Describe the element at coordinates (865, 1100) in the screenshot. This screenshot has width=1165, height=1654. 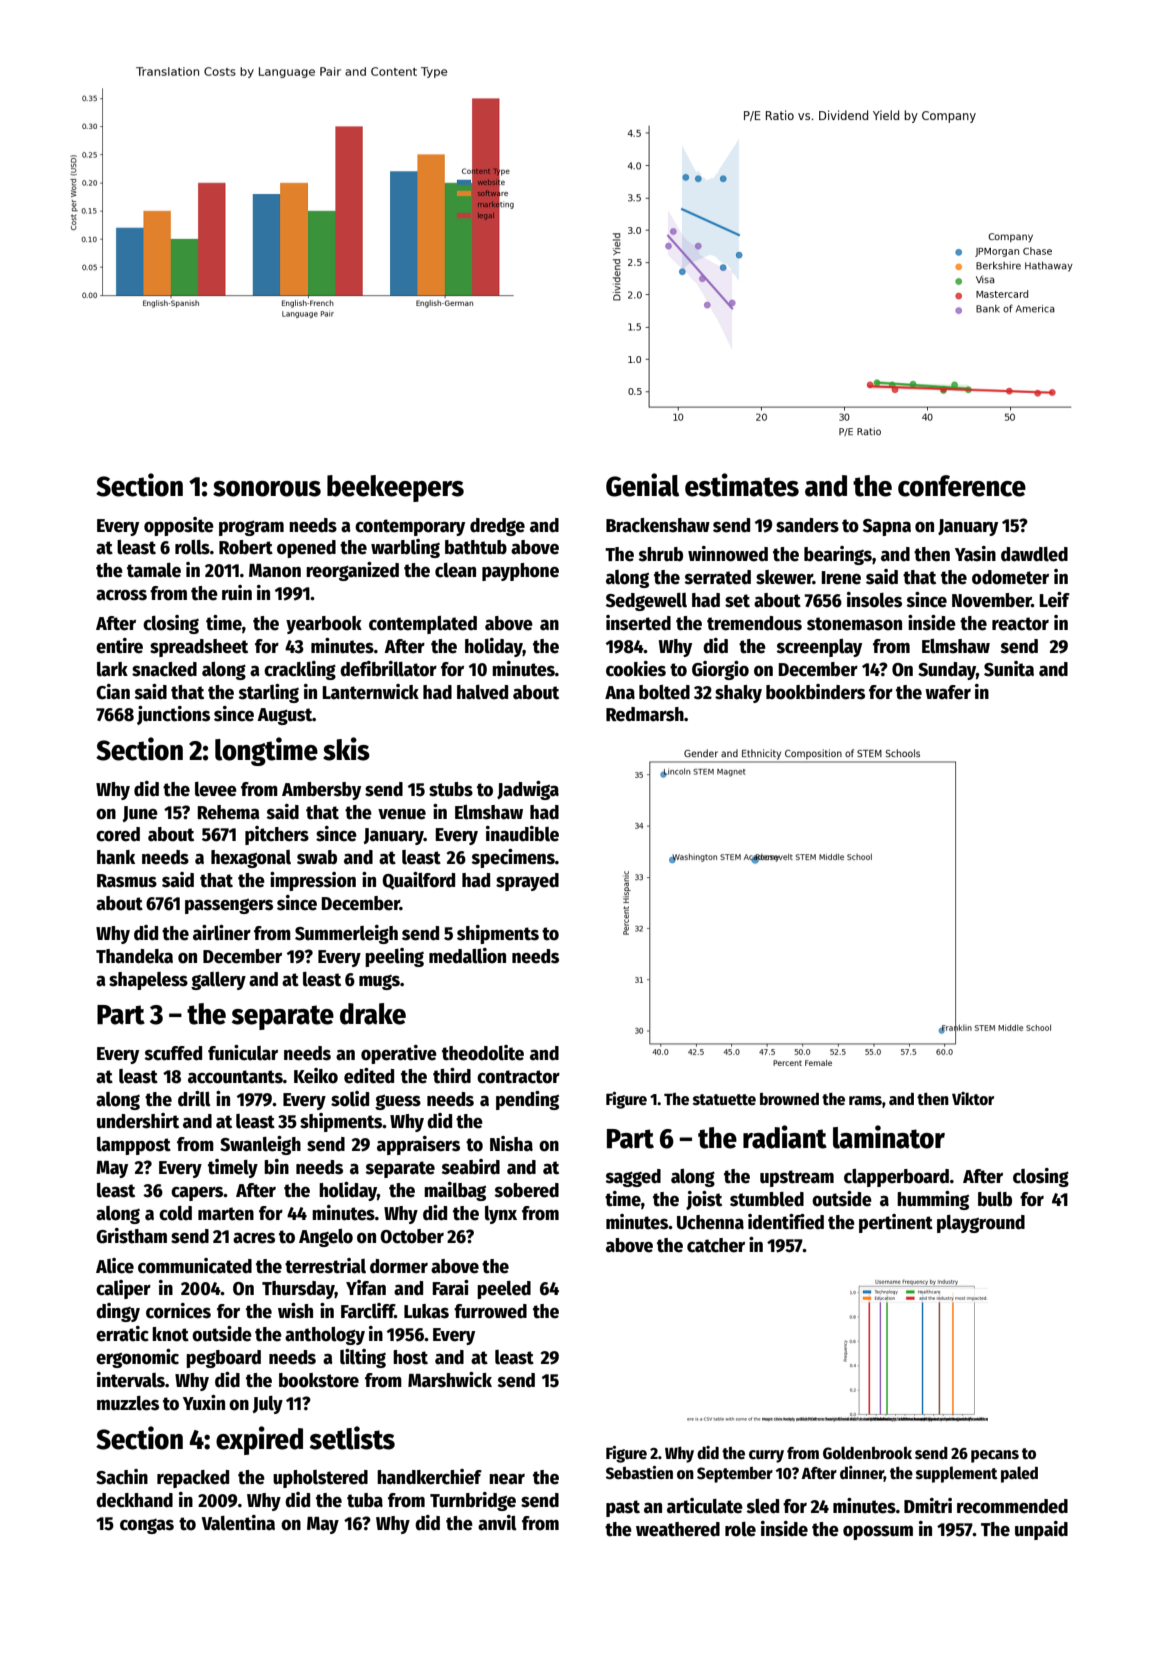
I see `rams` at that location.
